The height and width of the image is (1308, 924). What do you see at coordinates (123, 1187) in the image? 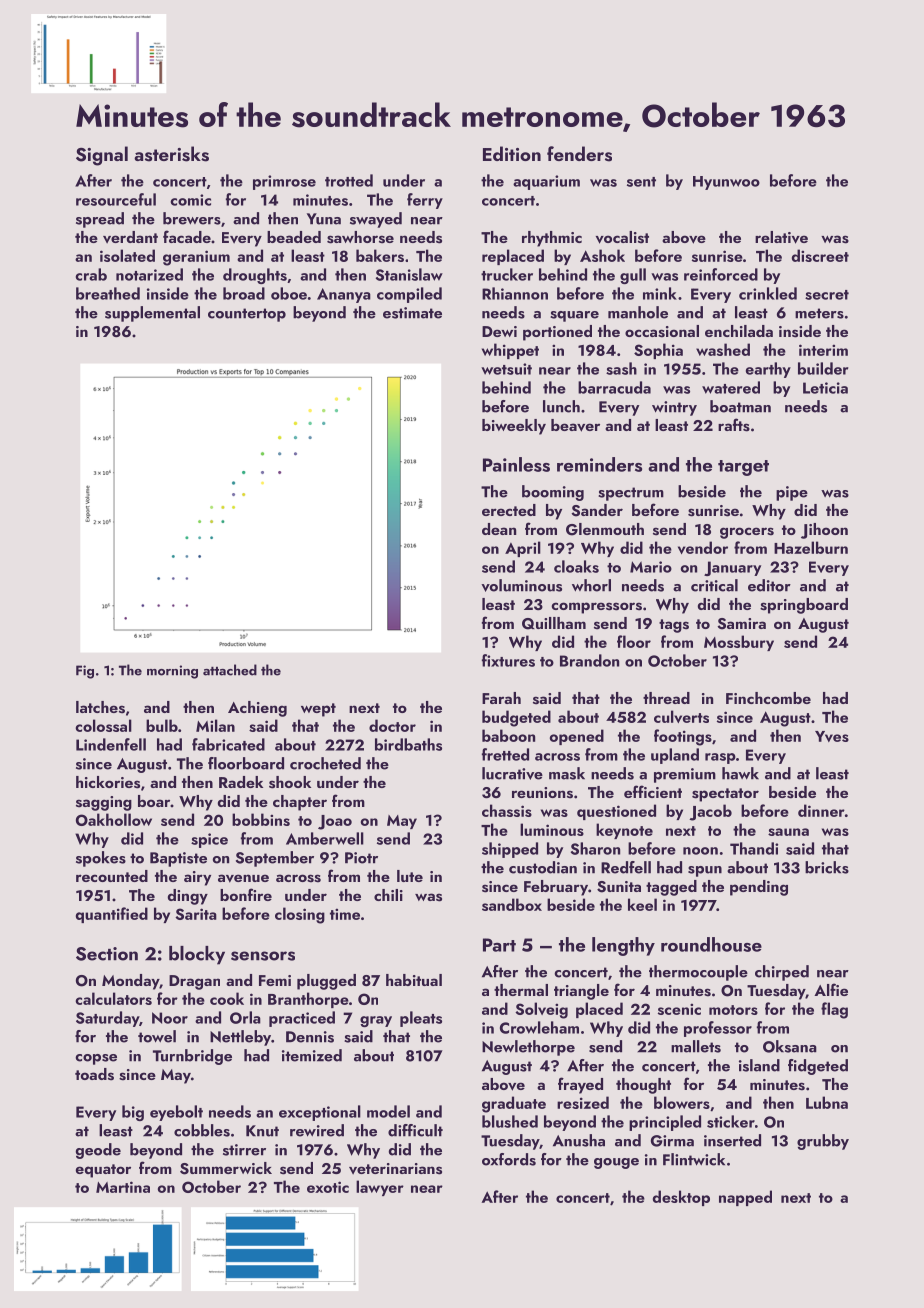
I see `Martina` at bounding box center [123, 1187].
